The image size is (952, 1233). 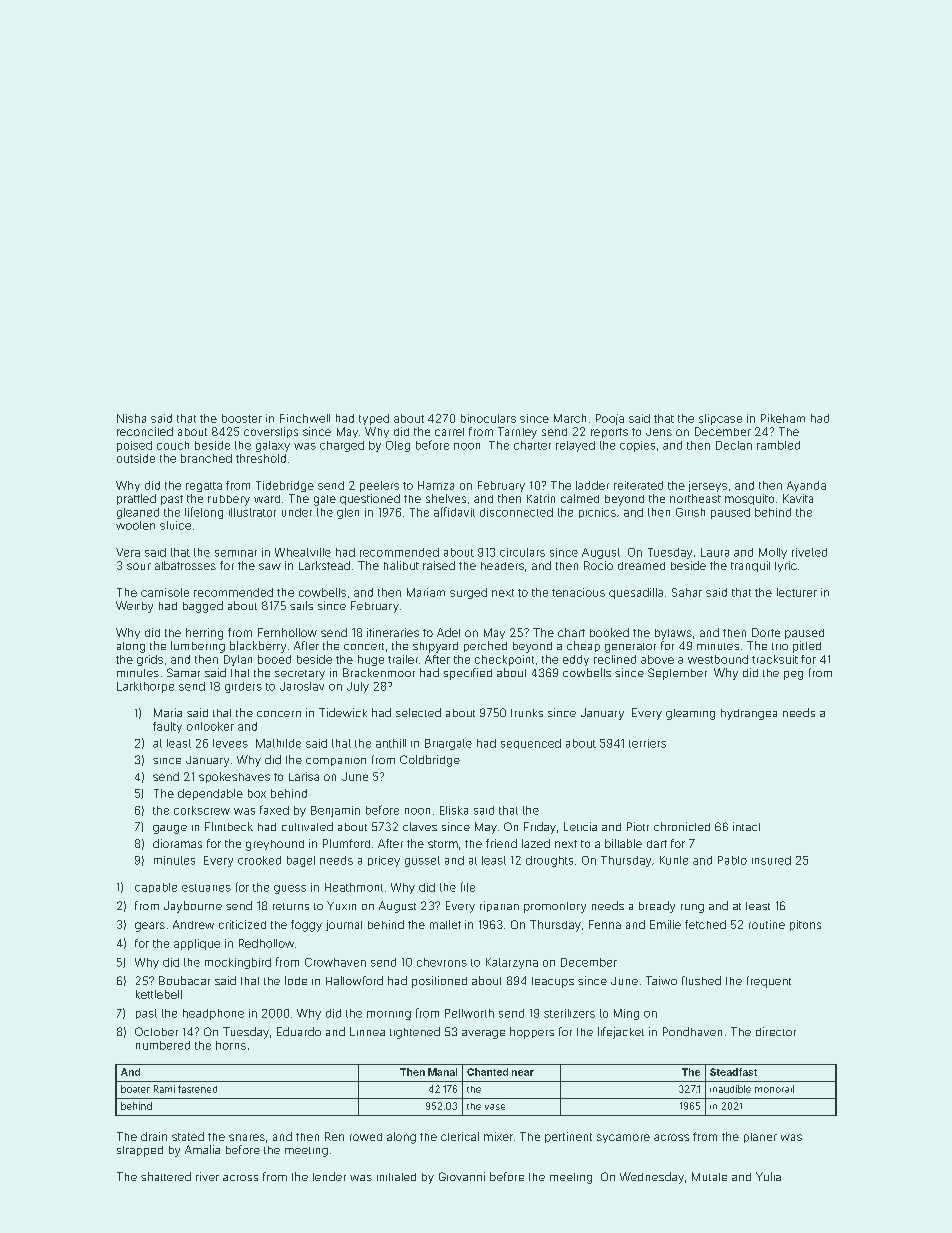 I want to click on westbound, so click(x=718, y=659).
